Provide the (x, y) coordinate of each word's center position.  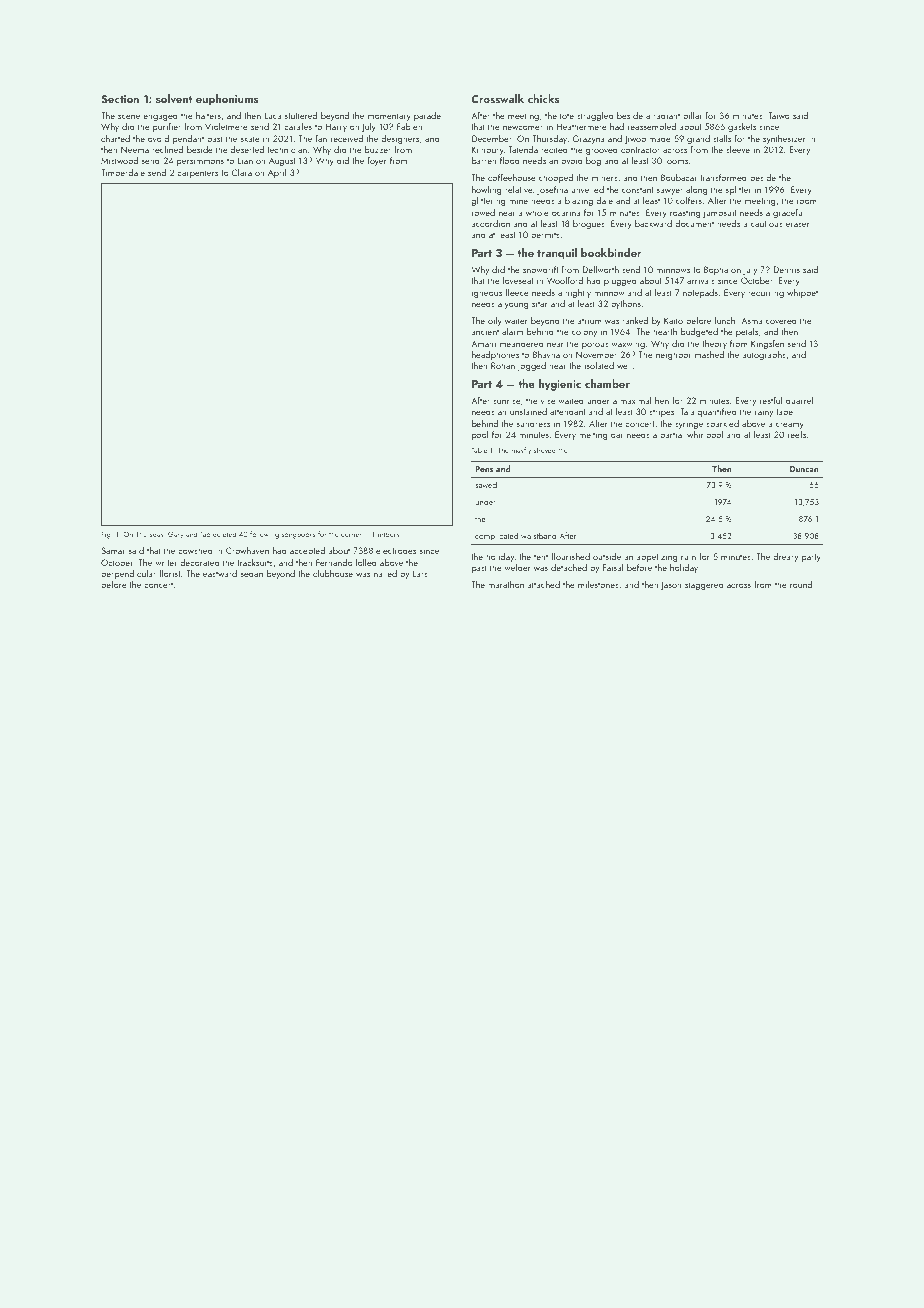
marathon (506, 584)
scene (129, 116)
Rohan (503, 365)
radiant (666, 115)
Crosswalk (497, 98)
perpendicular (128, 574)
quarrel (799, 401)
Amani (483, 343)
